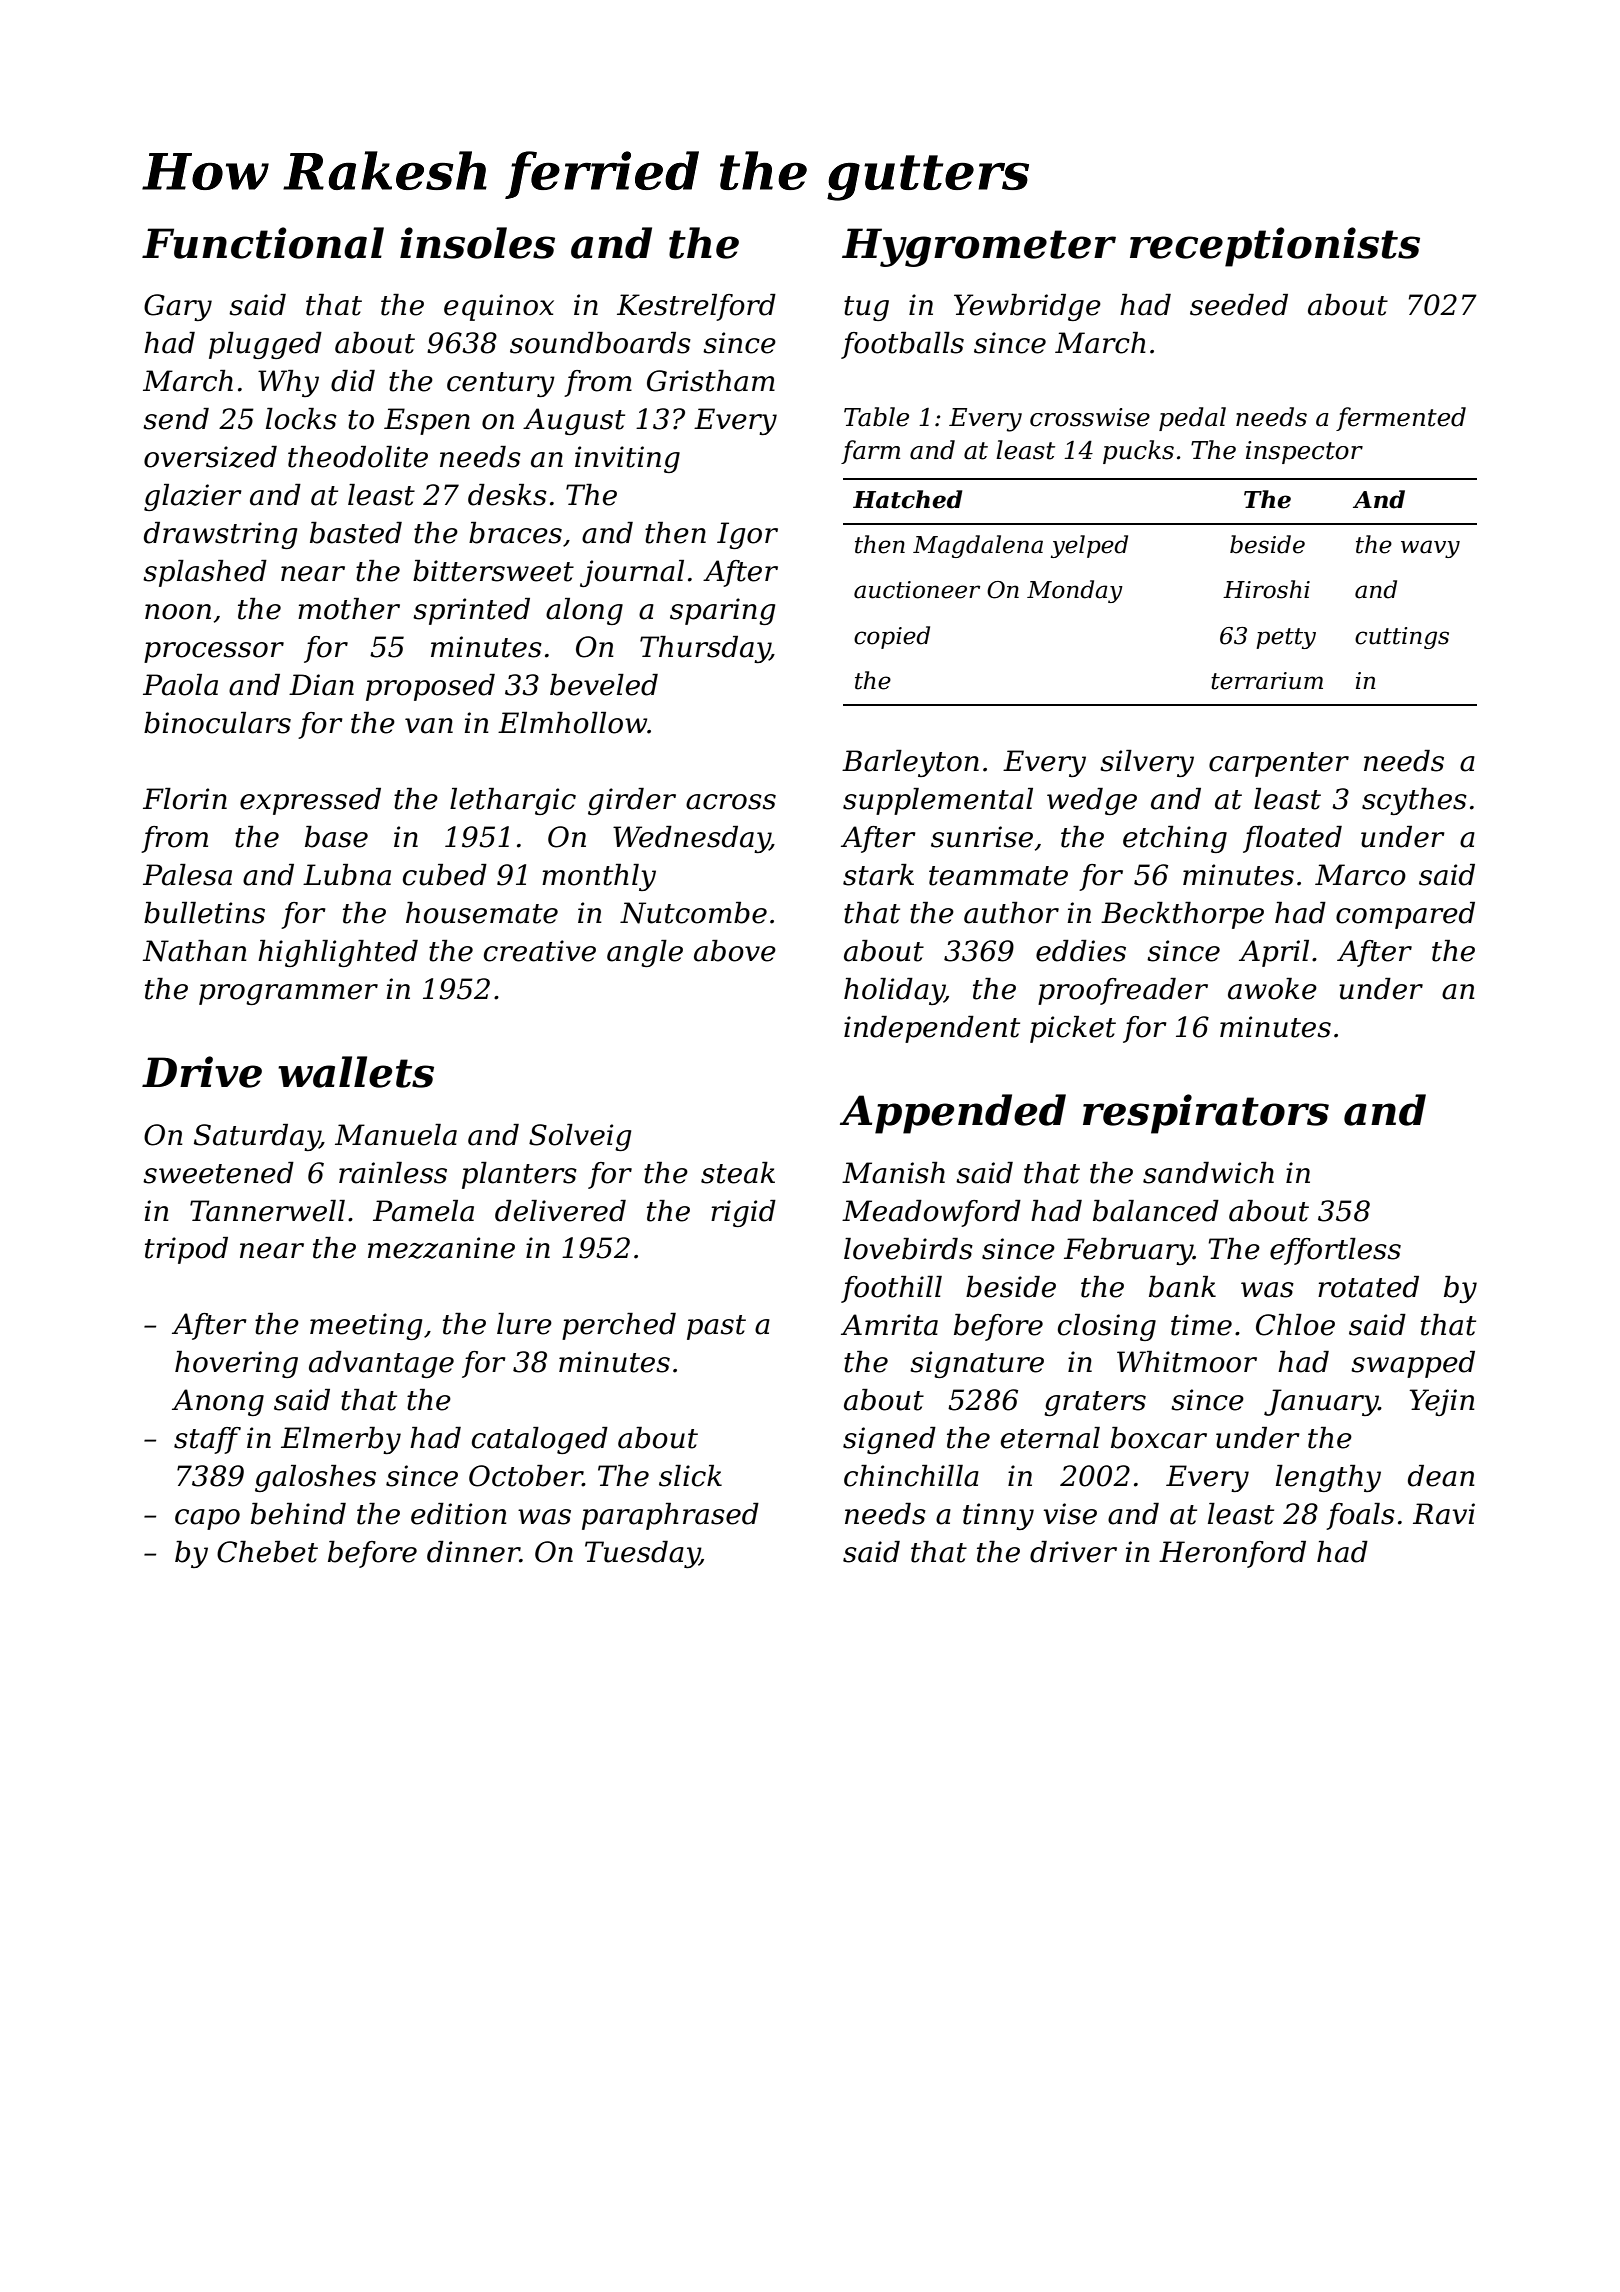  I want to click on Manish, so click(893, 1173).
